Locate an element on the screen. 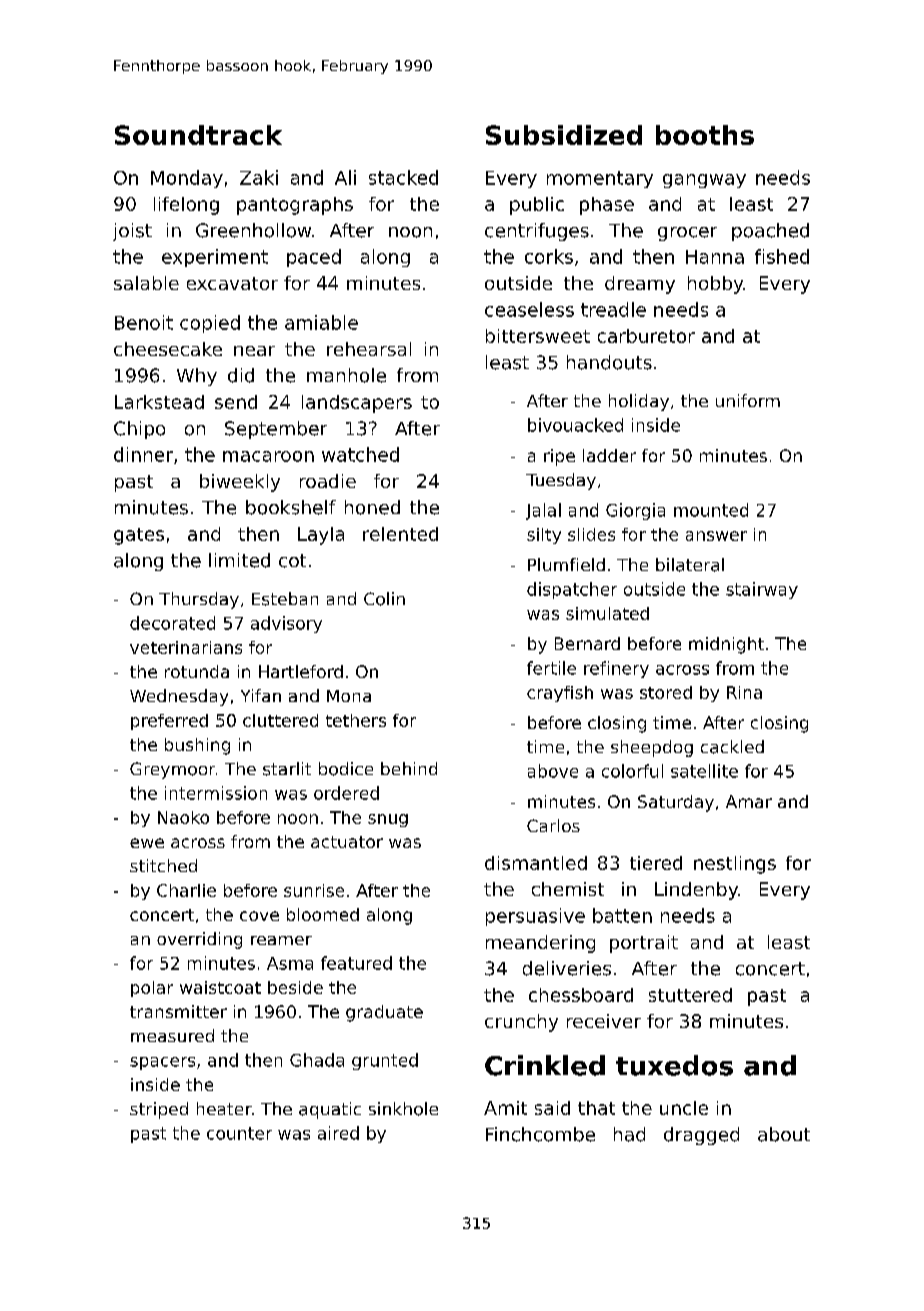 Image resolution: width=924 pixels, height=1311 pixels. heater is located at coordinates (224, 1108).
